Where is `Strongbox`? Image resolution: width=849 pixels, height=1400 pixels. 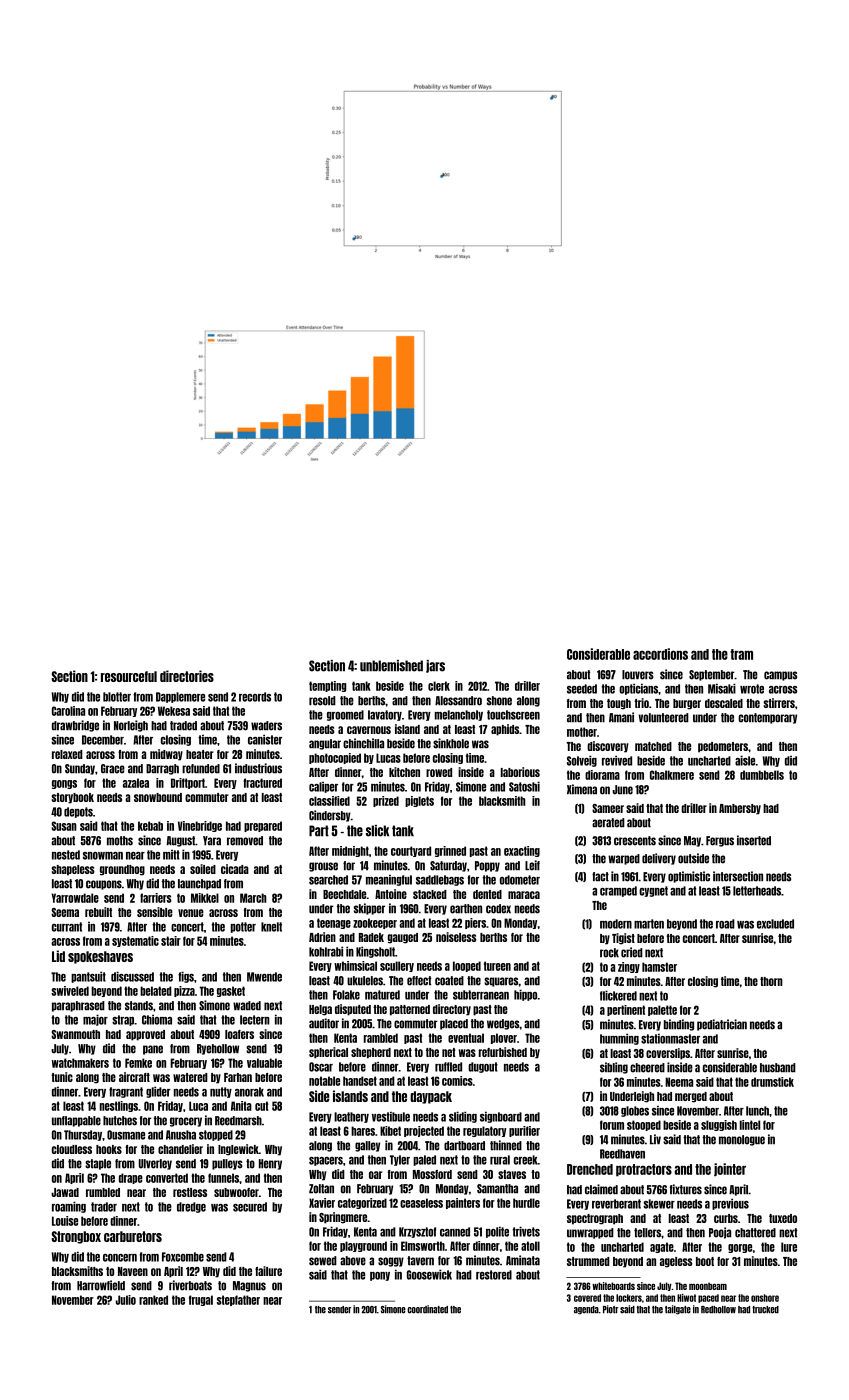 Strongbox is located at coordinates (76, 1237).
